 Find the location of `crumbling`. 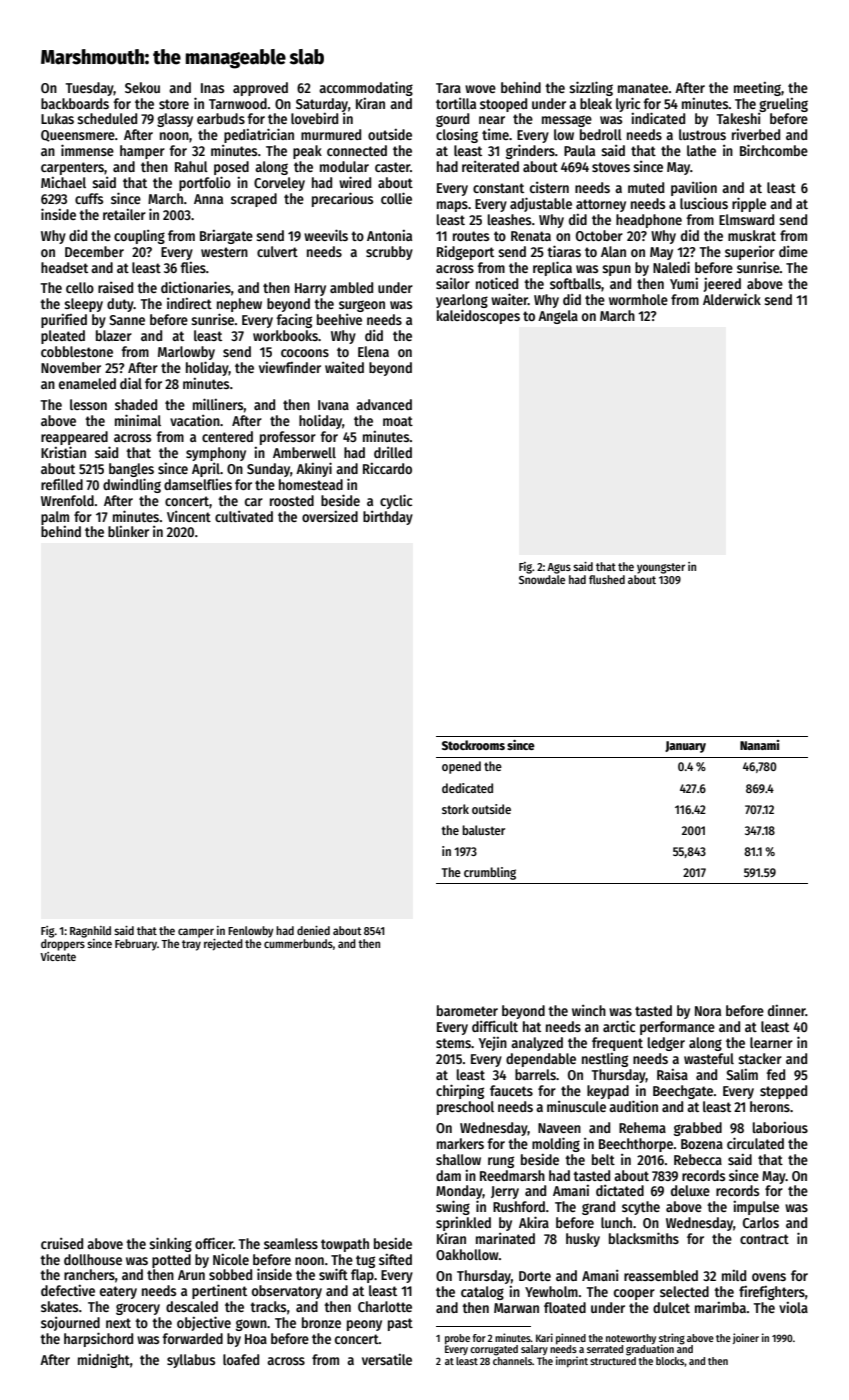

crumbling is located at coordinates (490, 873).
